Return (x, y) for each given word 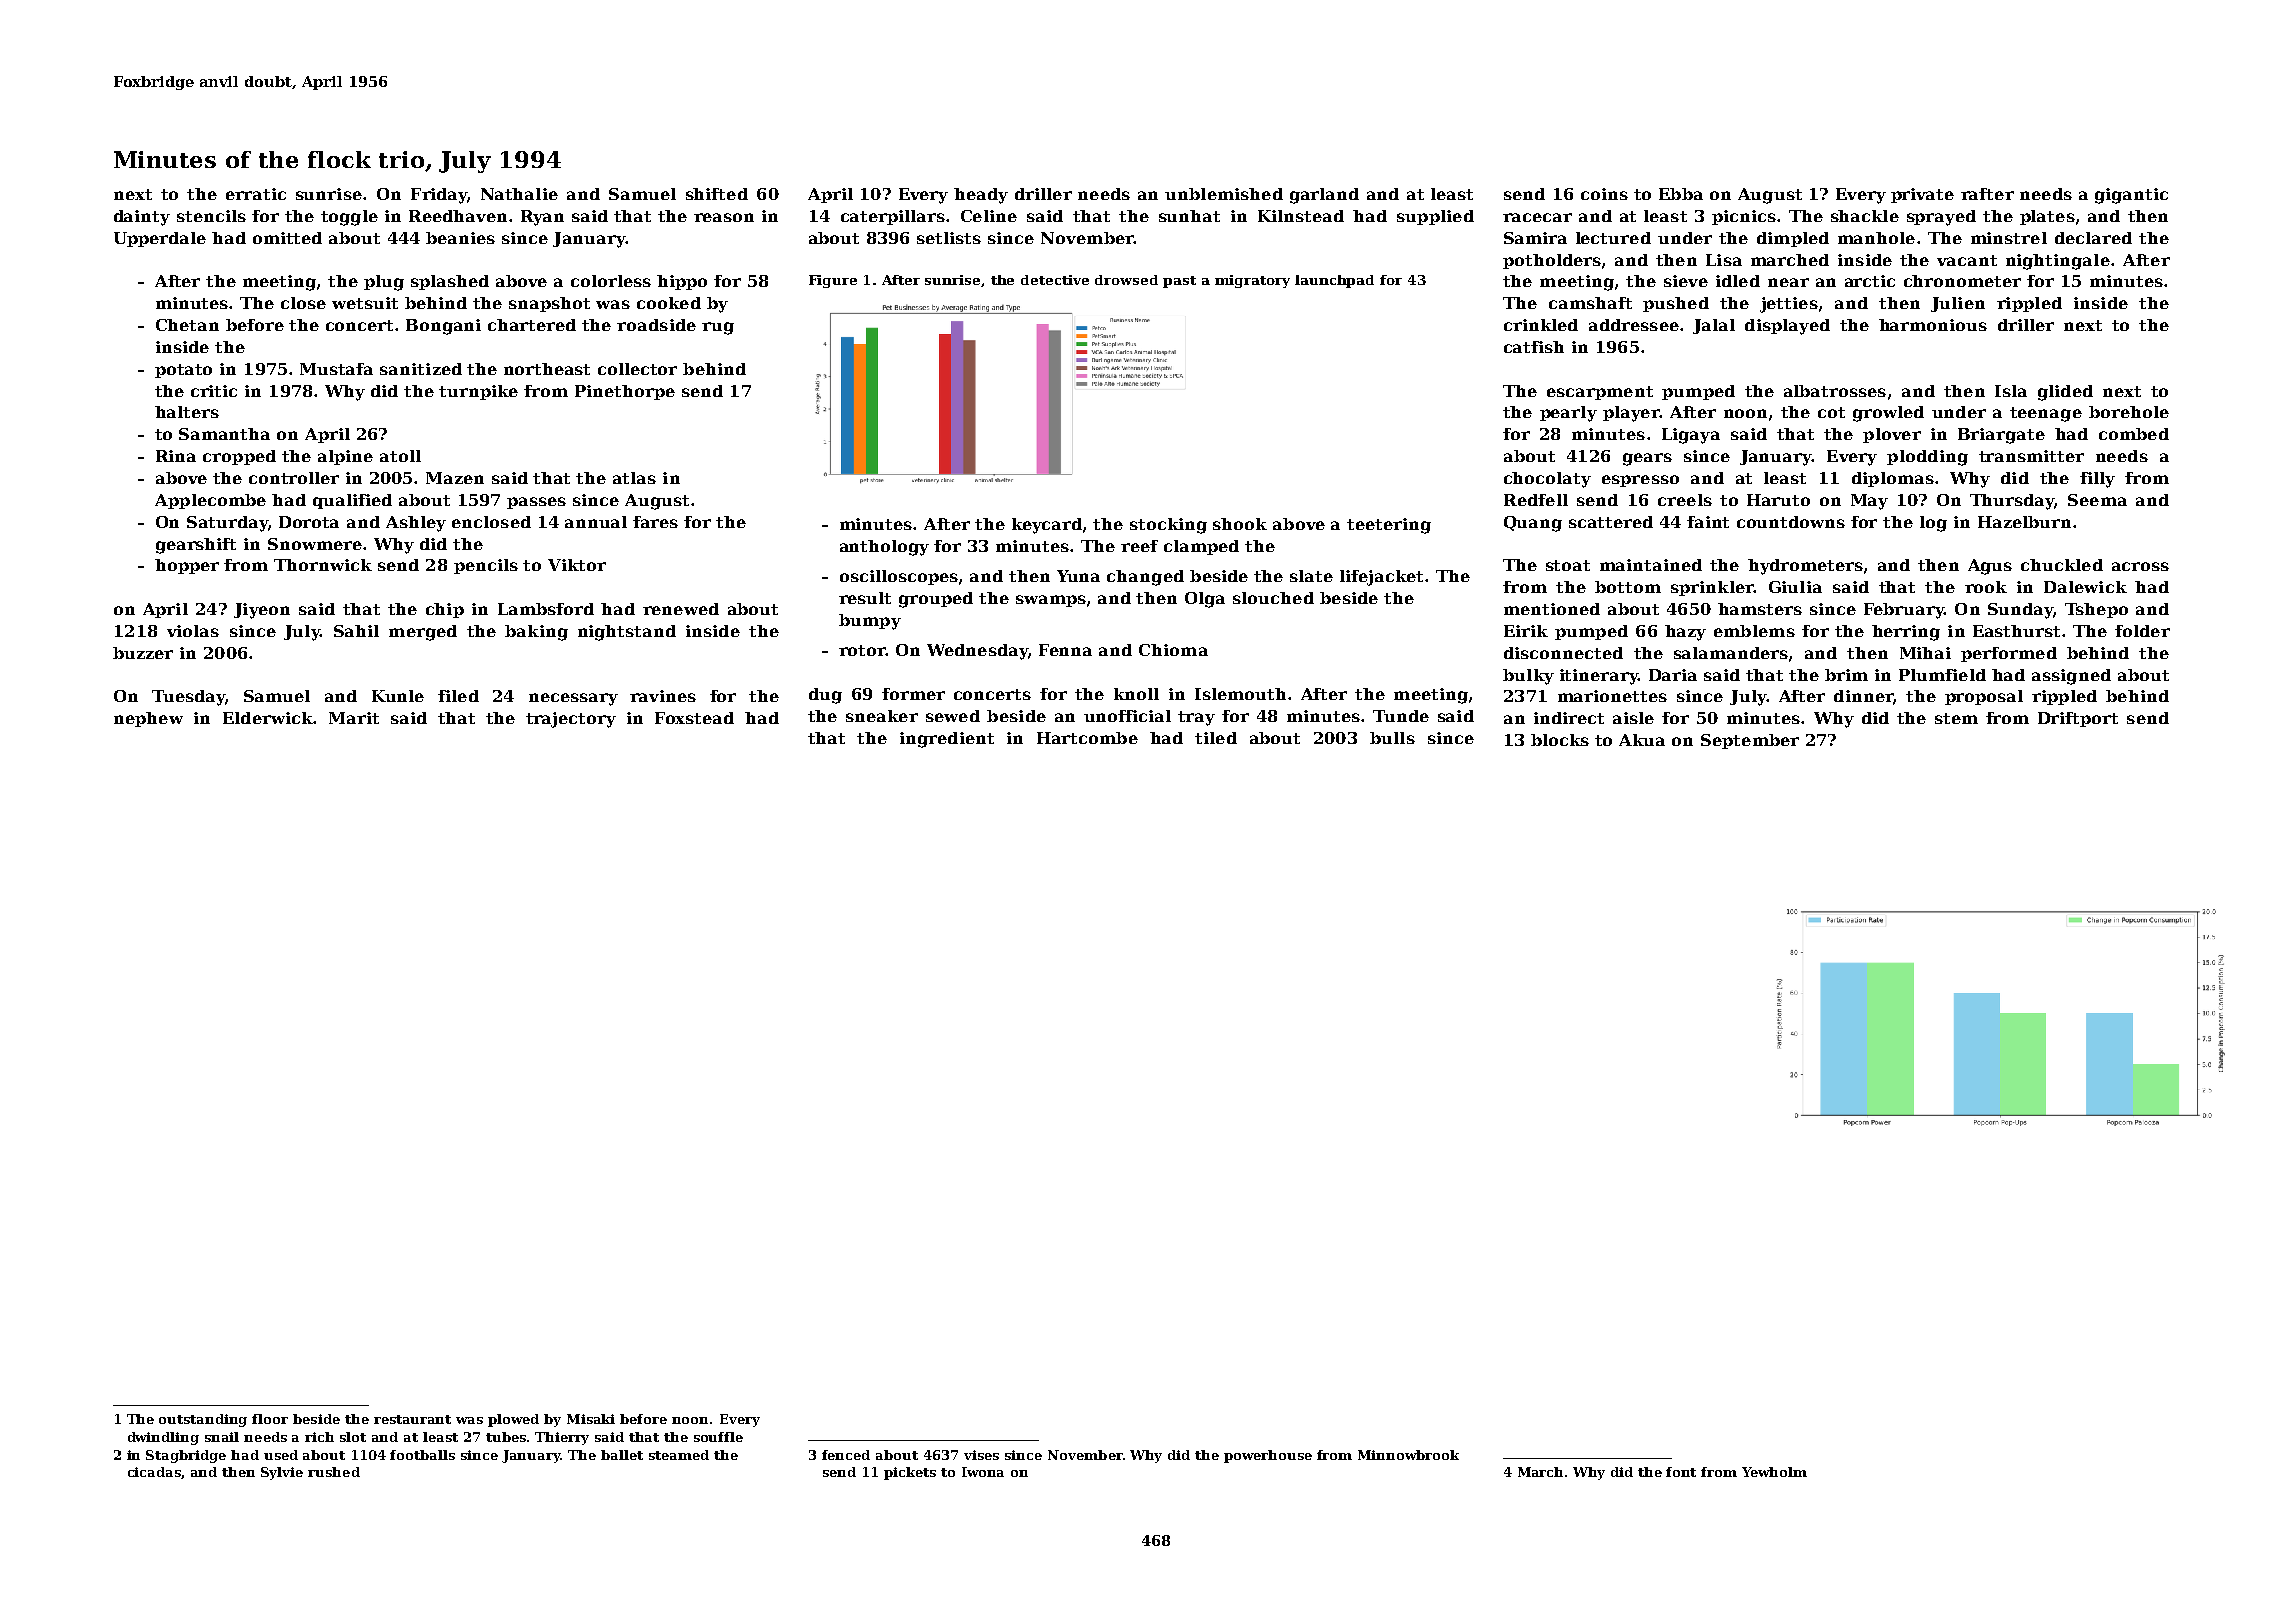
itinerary (1599, 677)
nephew (148, 719)
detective (1055, 280)
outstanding (203, 1420)
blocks (1560, 740)
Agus (1990, 567)
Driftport (2078, 719)
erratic (256, 194)
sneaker (882, 716)
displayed (1787, 327)
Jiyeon (262, 611)
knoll (1136, 694)
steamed (679, 1455)
